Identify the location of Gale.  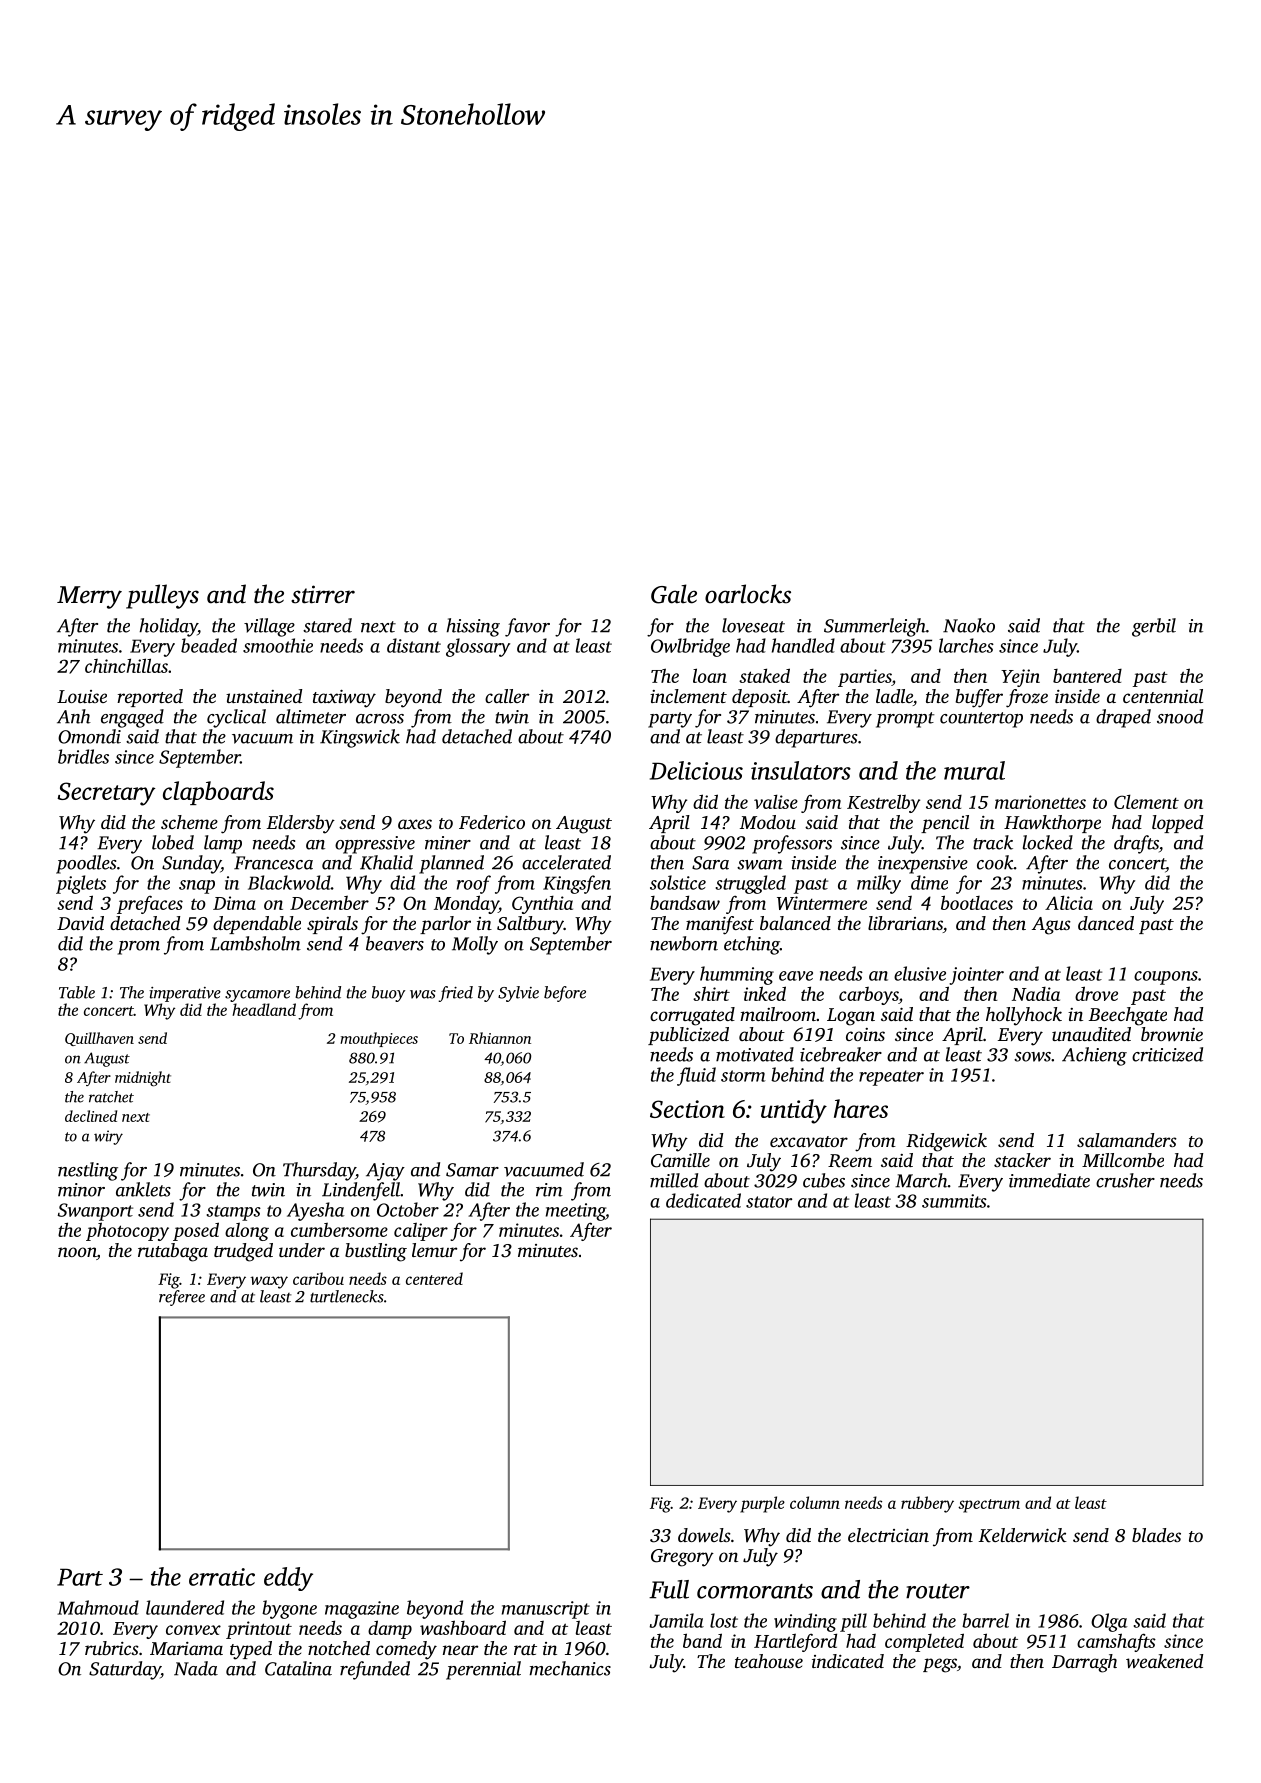
(674, 594).
